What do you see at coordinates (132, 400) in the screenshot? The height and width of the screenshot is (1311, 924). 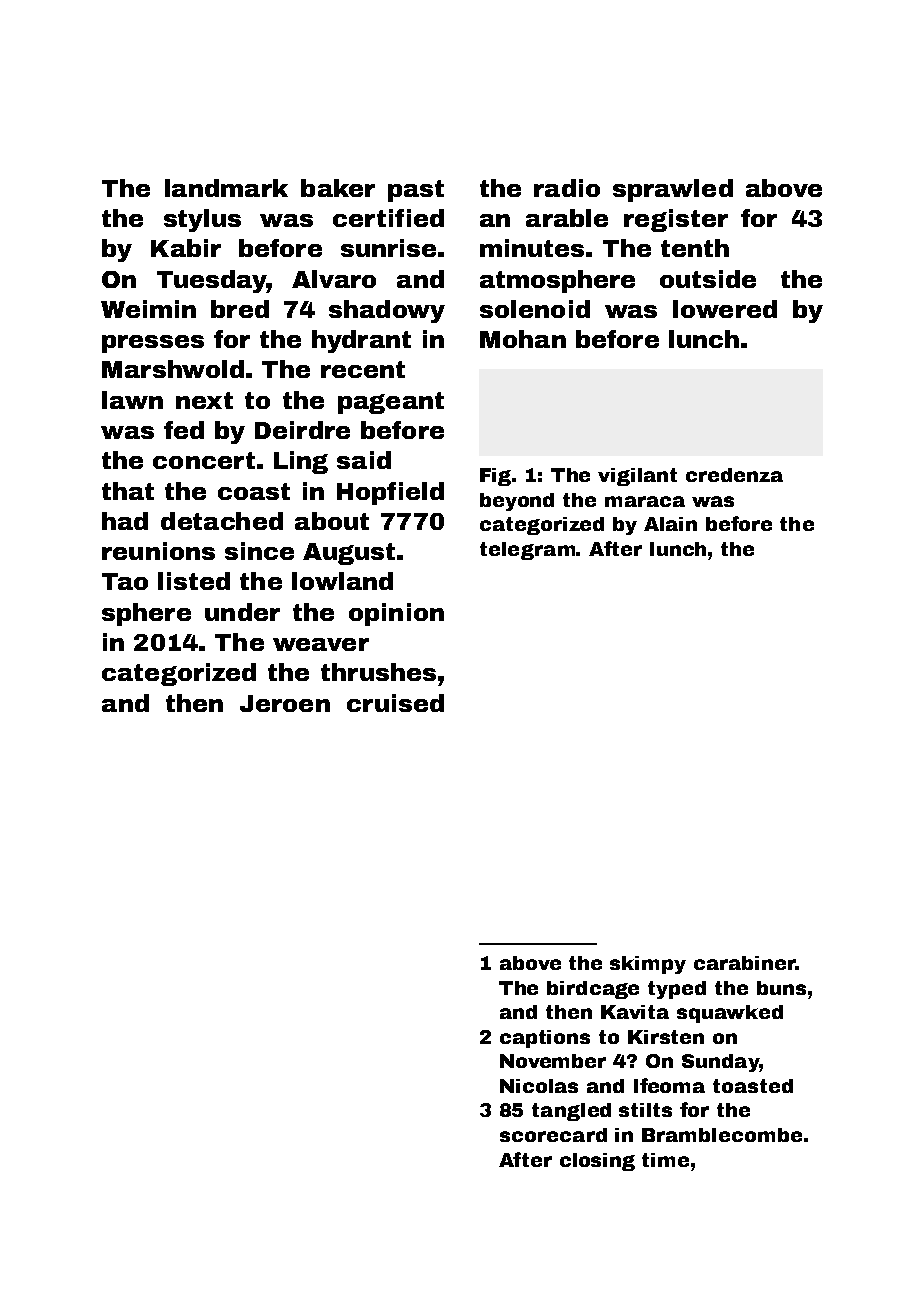 I see `lawn` at bounding box center [132, 400].
